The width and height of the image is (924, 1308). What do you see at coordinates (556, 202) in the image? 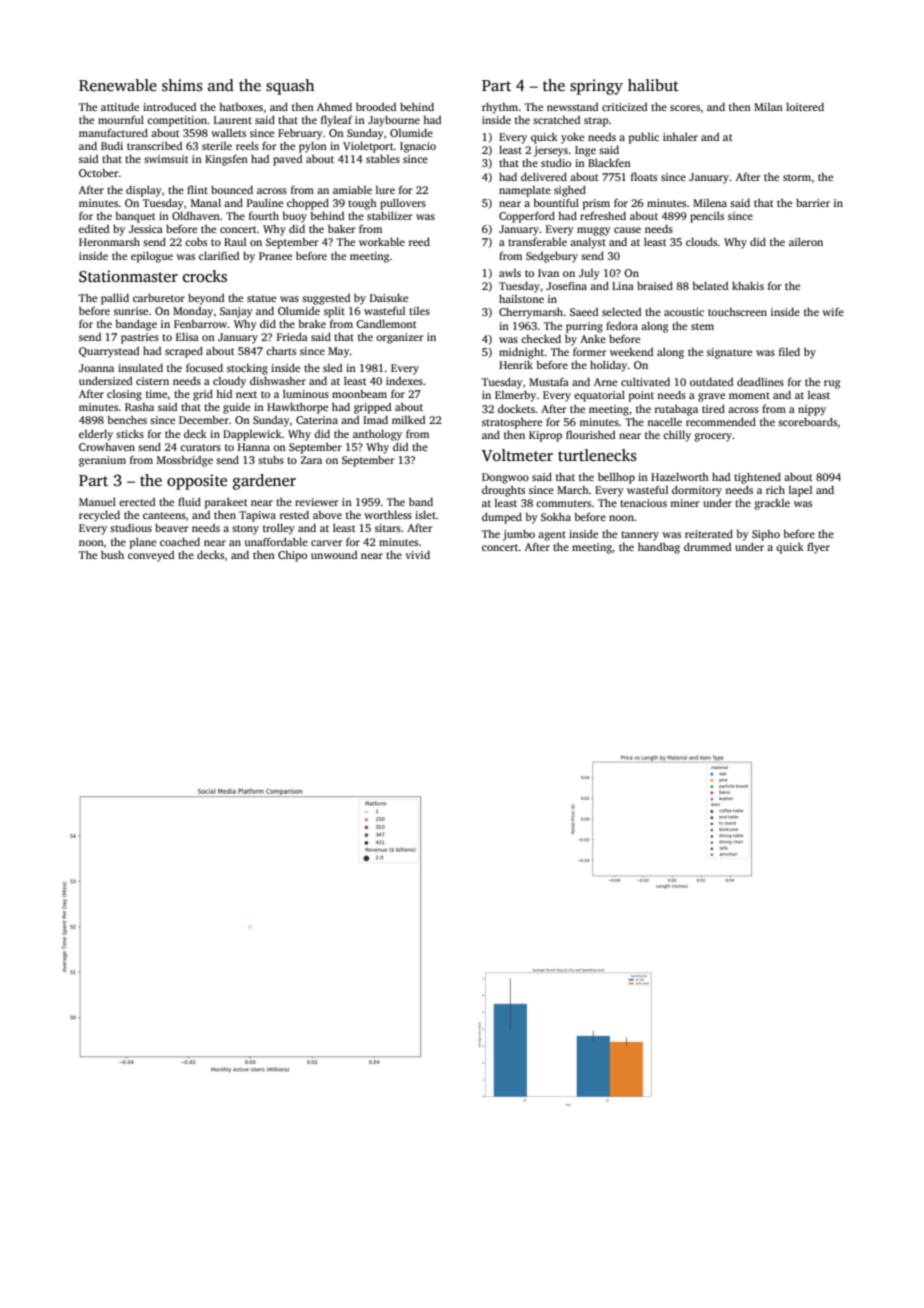
I see `bountiful` at bounding box center [556, 202].
